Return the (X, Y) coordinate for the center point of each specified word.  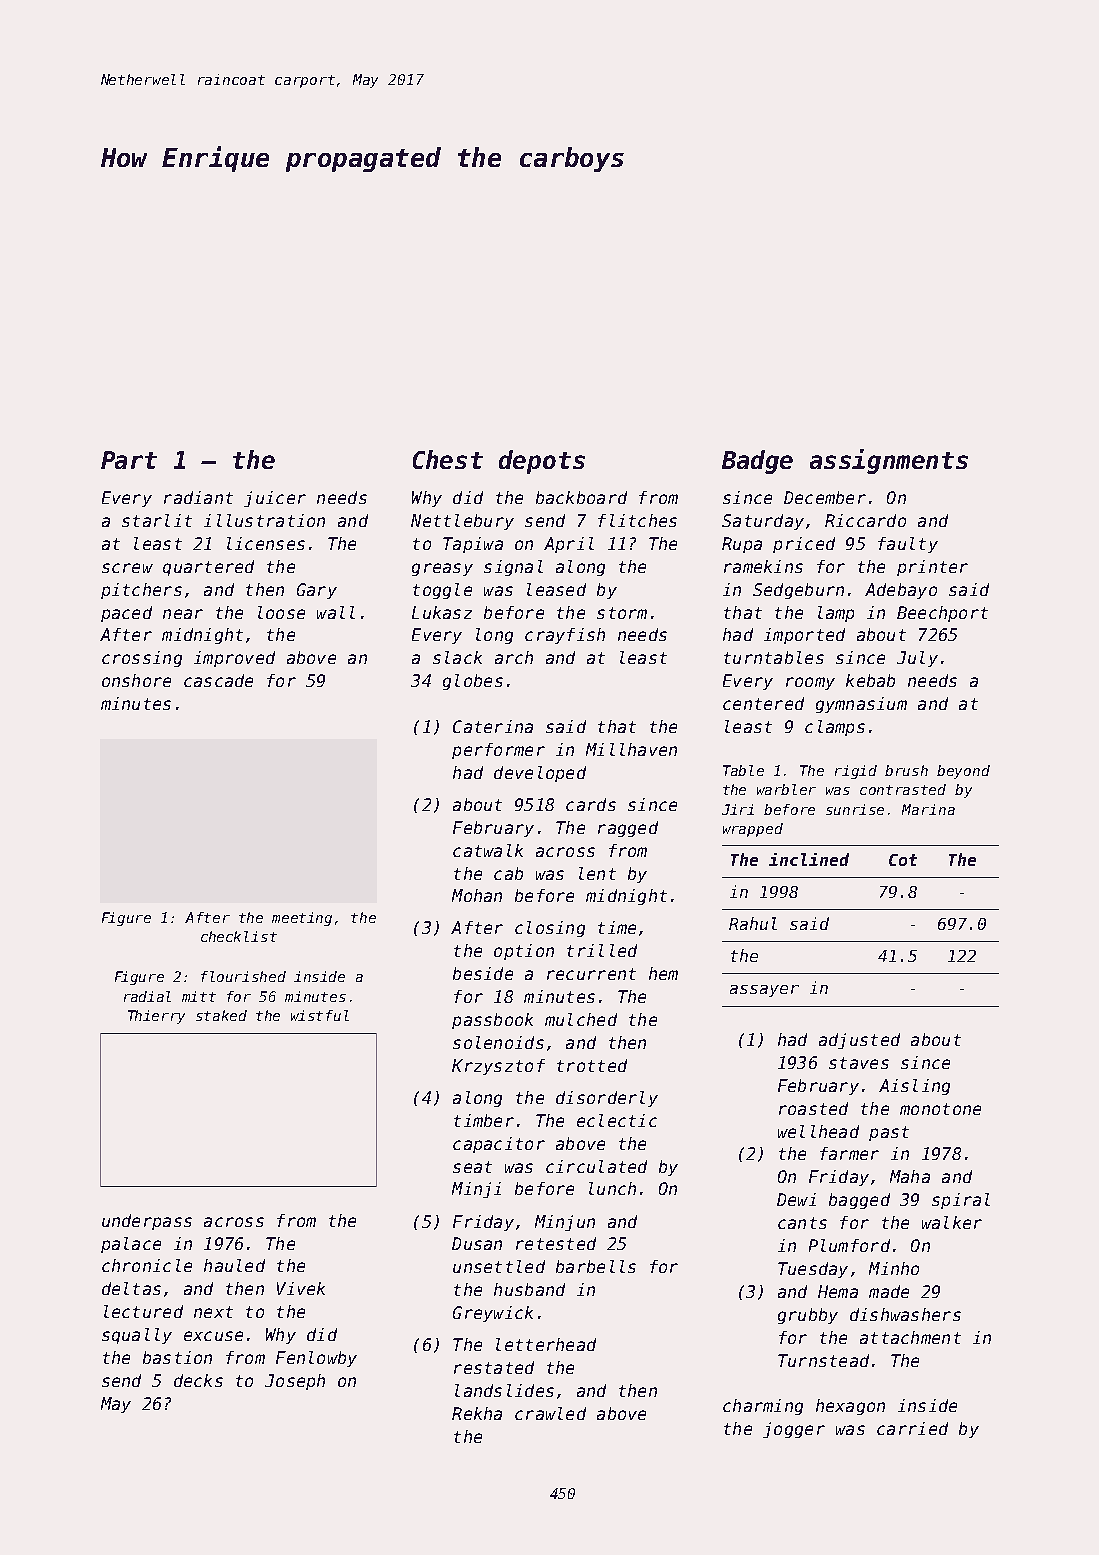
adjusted (859, 1041)
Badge (757, 462)
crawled (550, 1413)
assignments (889, 461)
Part (129, 460)
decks (198, 1380)
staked (221, 1015)
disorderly (607, 1099)
